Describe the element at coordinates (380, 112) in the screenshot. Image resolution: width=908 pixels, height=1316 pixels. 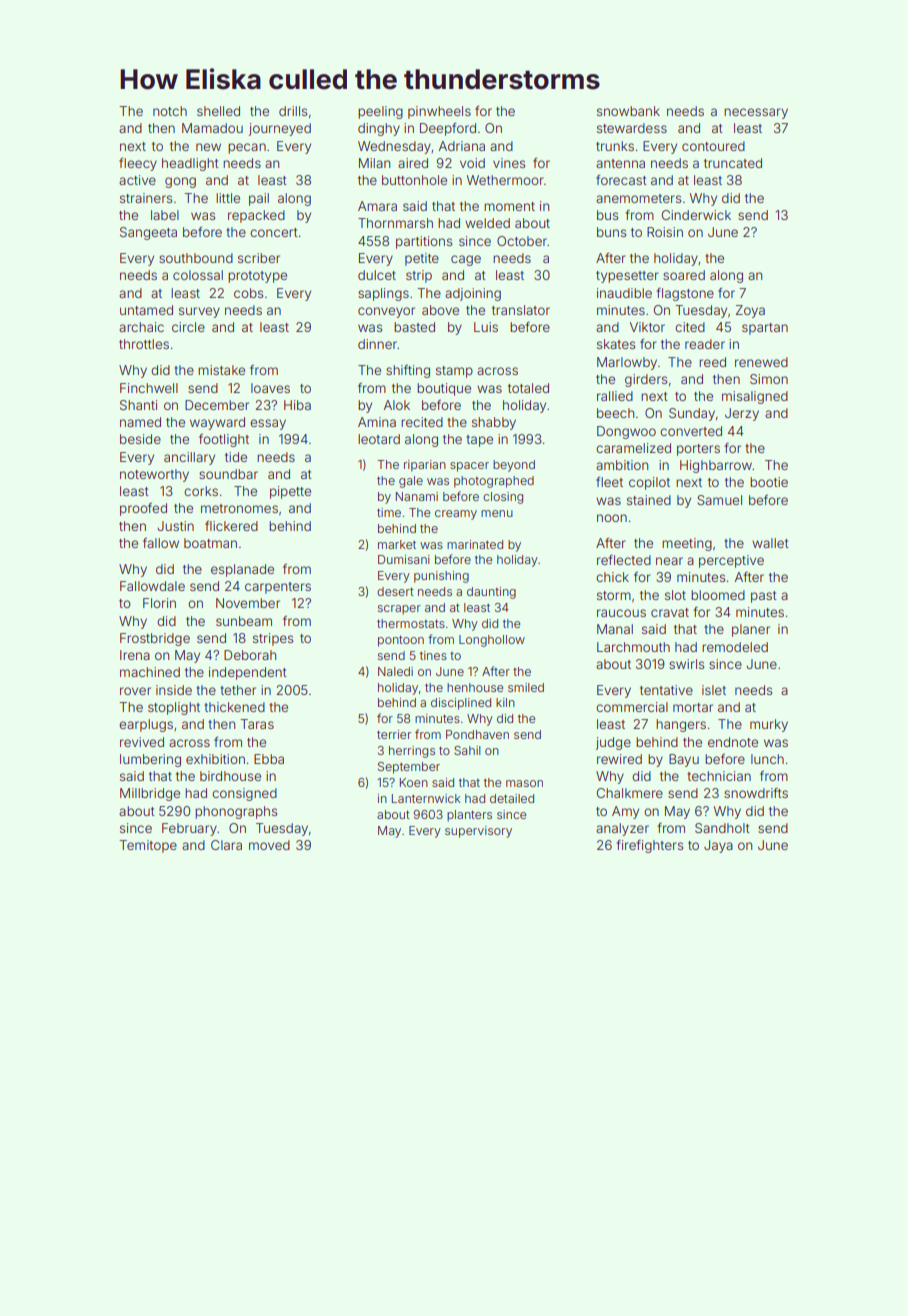
I see `peeling` at that location.
